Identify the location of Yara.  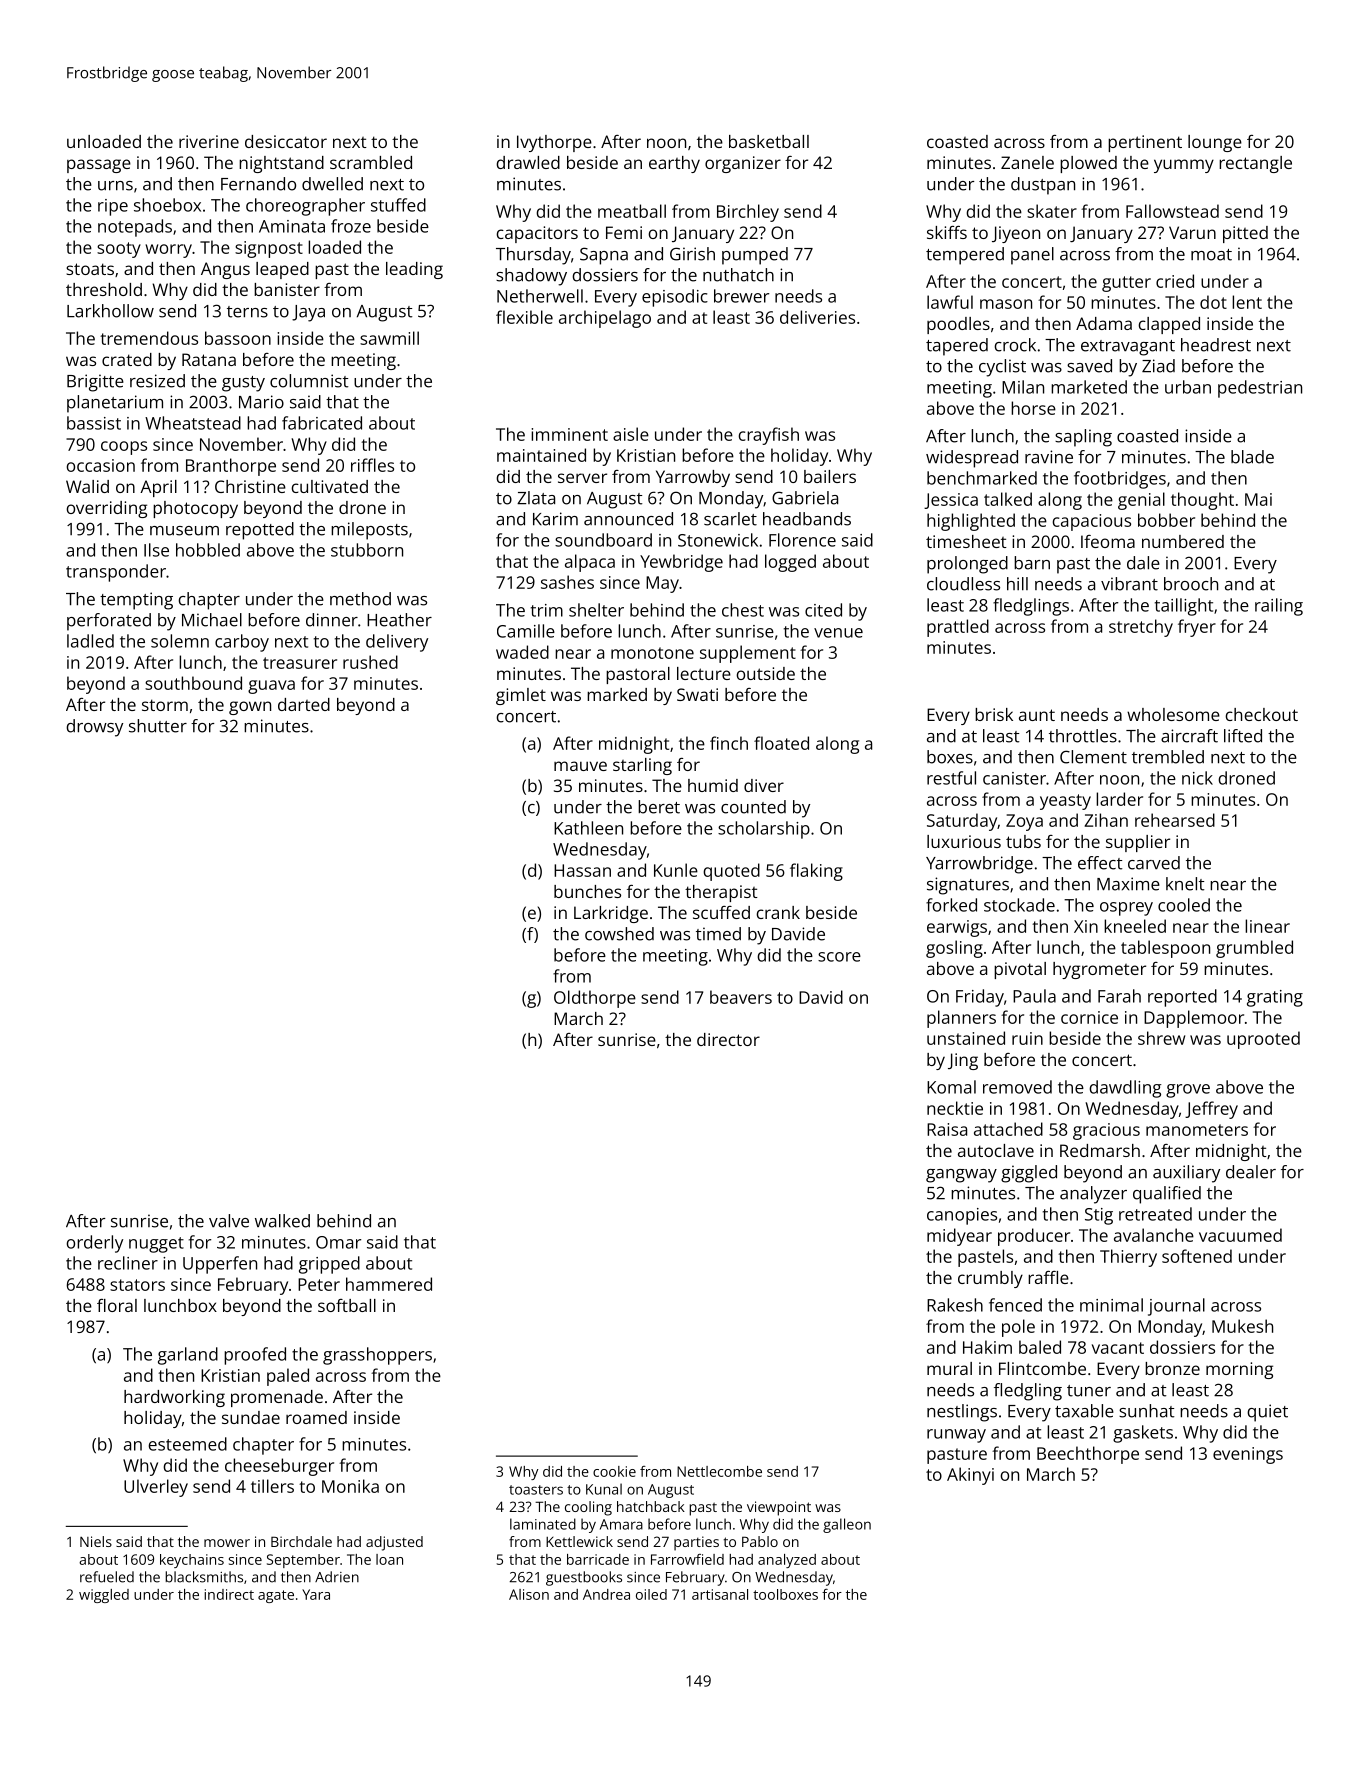
(316, 1594).
